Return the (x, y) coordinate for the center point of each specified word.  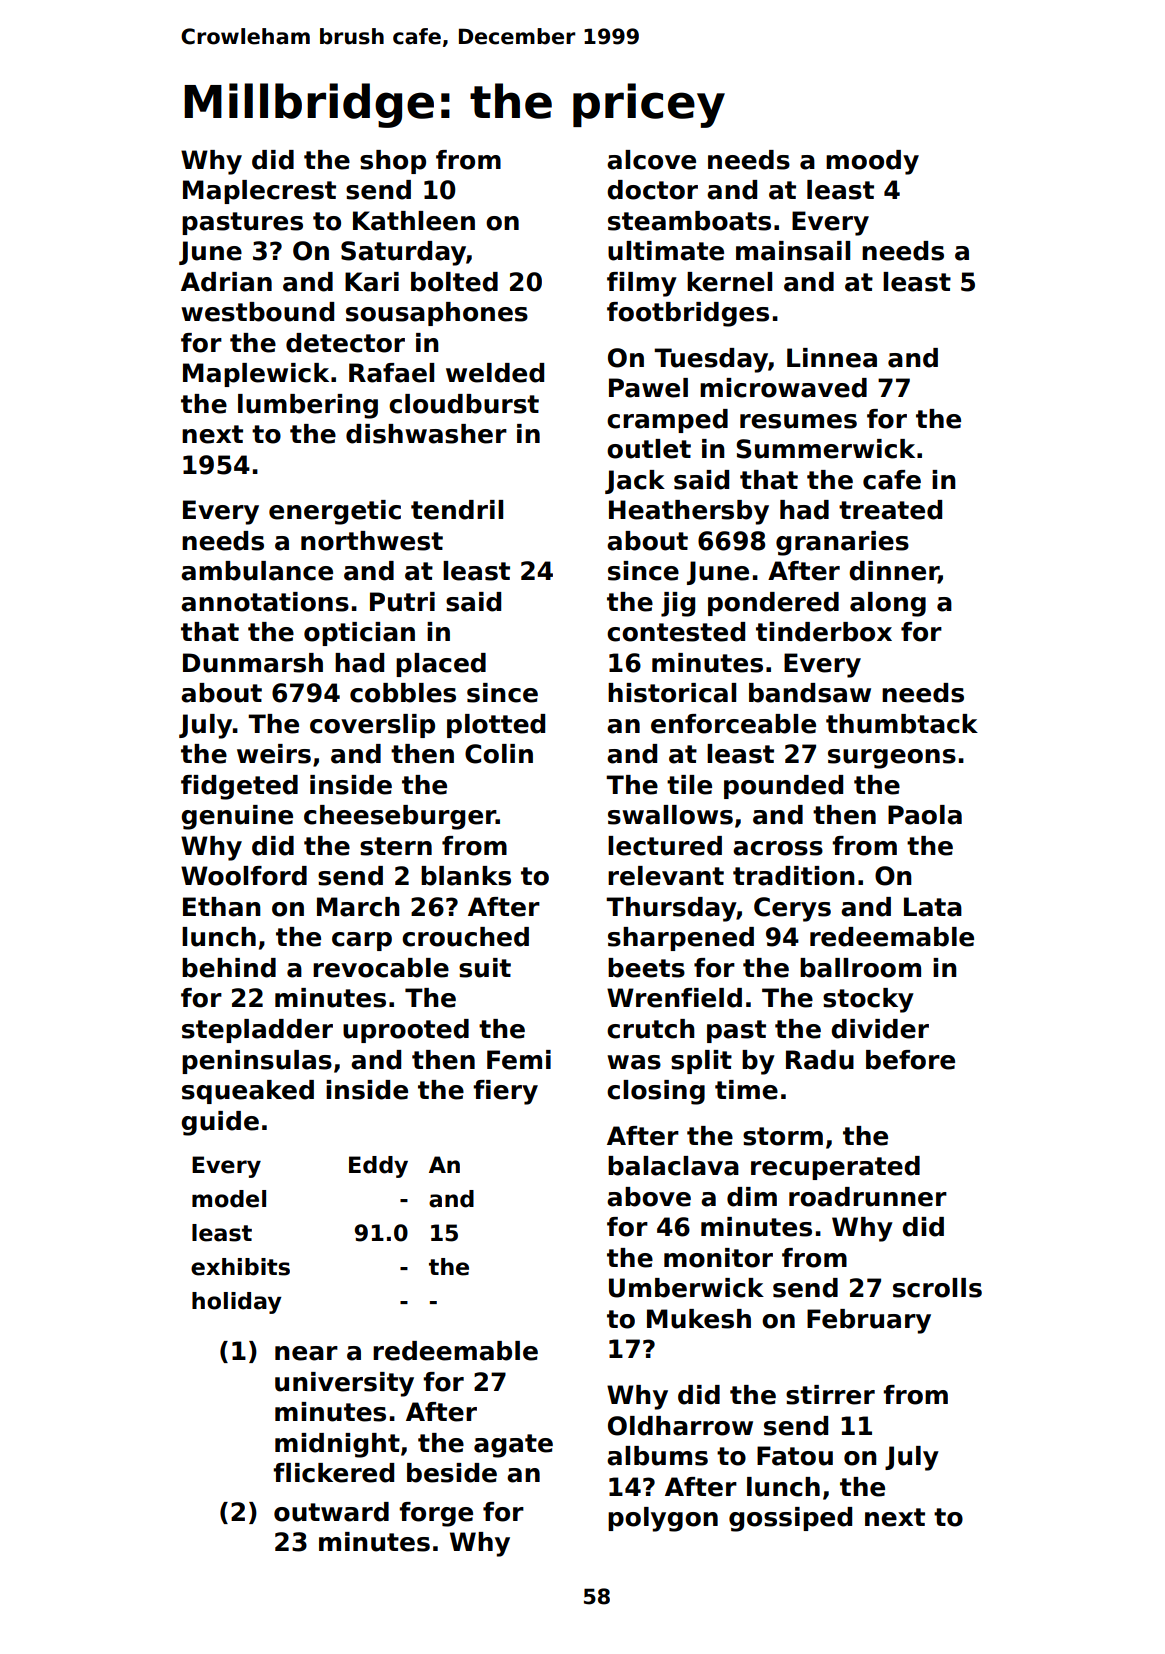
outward (331, 1512)
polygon (663, 1519)
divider (880, 1029)
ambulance (257, 571)
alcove (651, 160)
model (229, 1199)
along (888, 604)
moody (872, 162)
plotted (496, 726)
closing (656, 1092)
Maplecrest (259, 192)
